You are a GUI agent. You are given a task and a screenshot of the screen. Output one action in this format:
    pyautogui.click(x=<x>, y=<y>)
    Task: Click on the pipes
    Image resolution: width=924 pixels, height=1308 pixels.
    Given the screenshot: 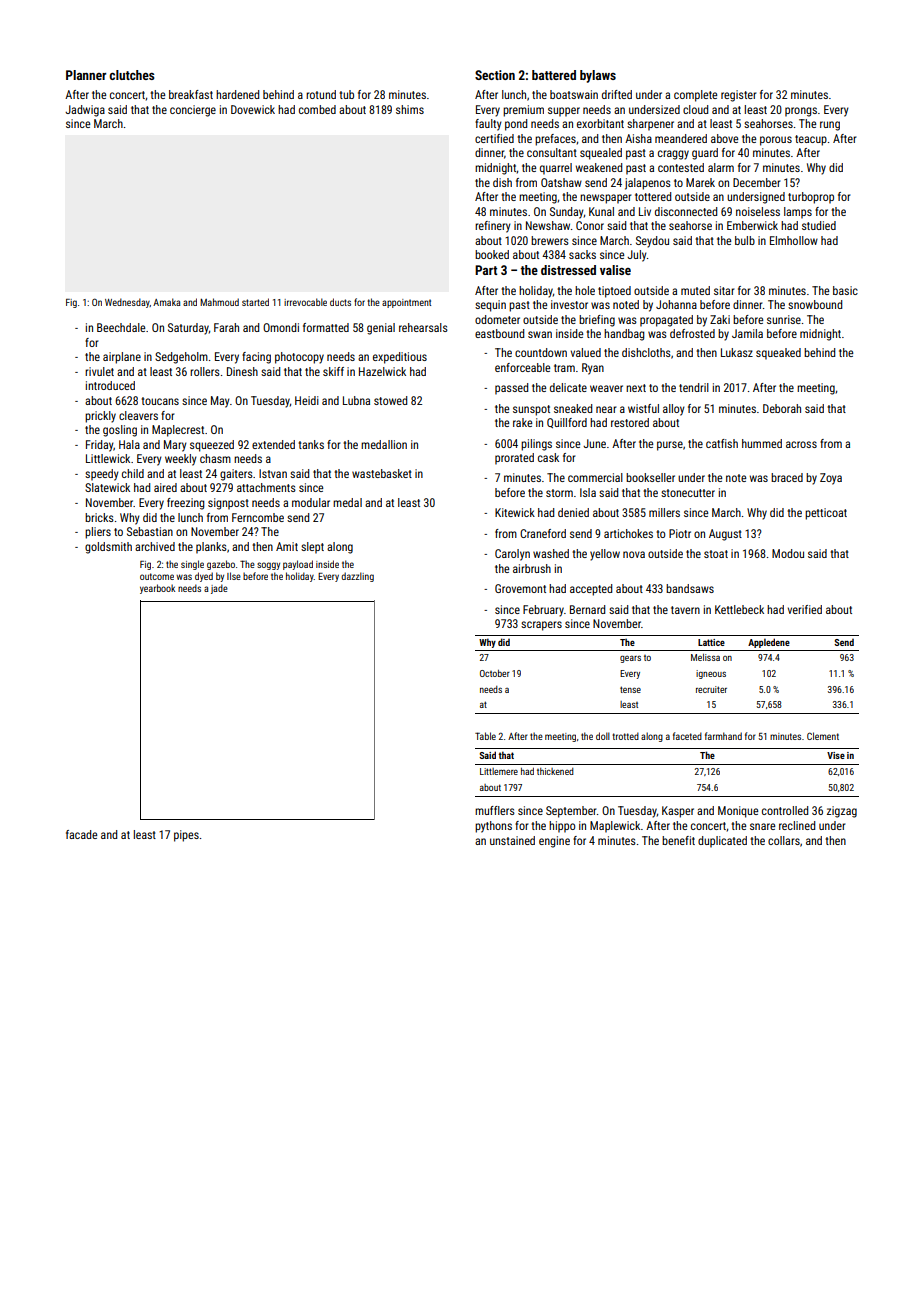 What is the action you would take?
    pyautogui.click(x=186, y=836)
